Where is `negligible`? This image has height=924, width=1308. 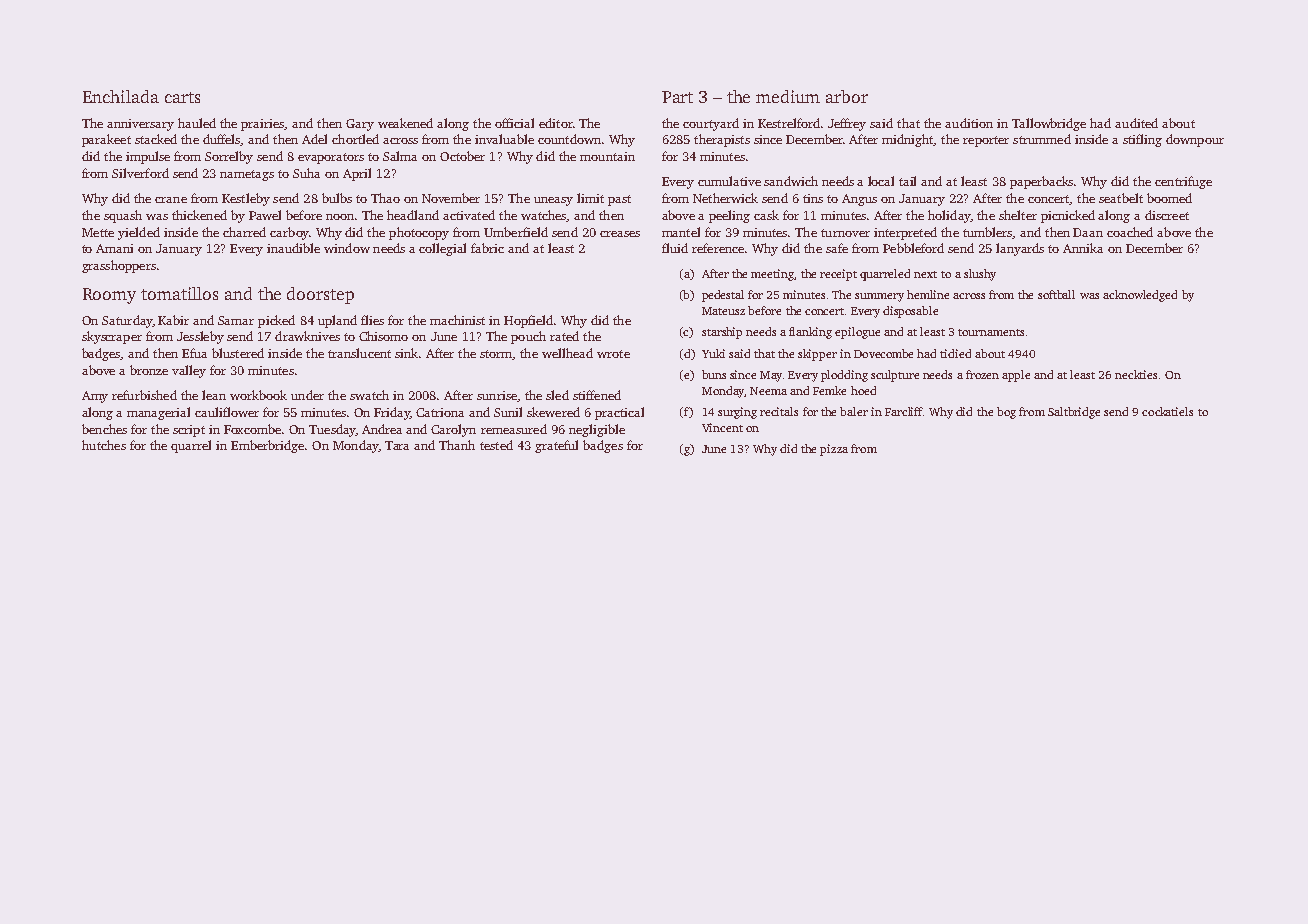 negligible is located at coordinates (597, 430).
